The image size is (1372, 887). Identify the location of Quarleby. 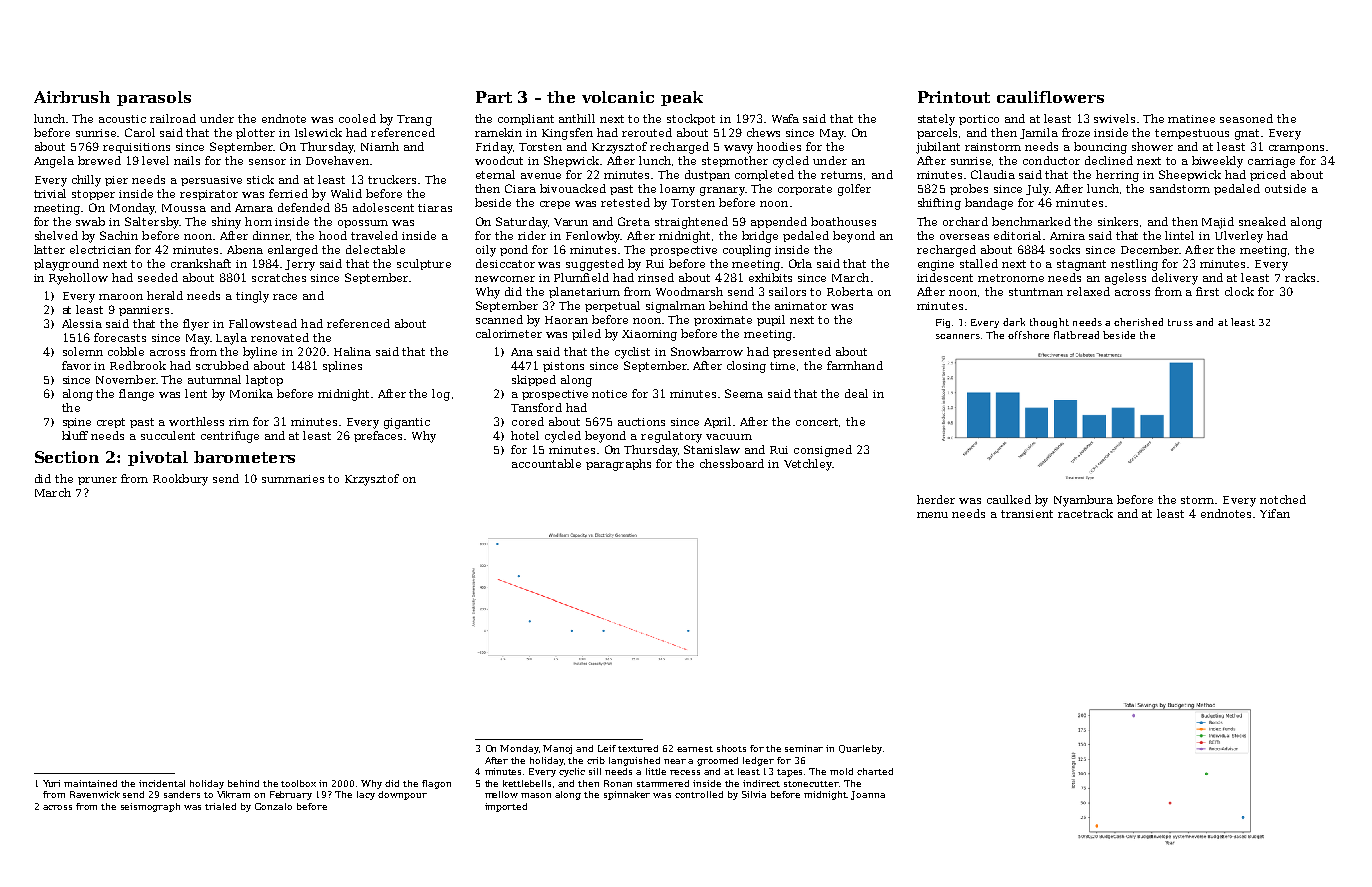
(860, 749).
